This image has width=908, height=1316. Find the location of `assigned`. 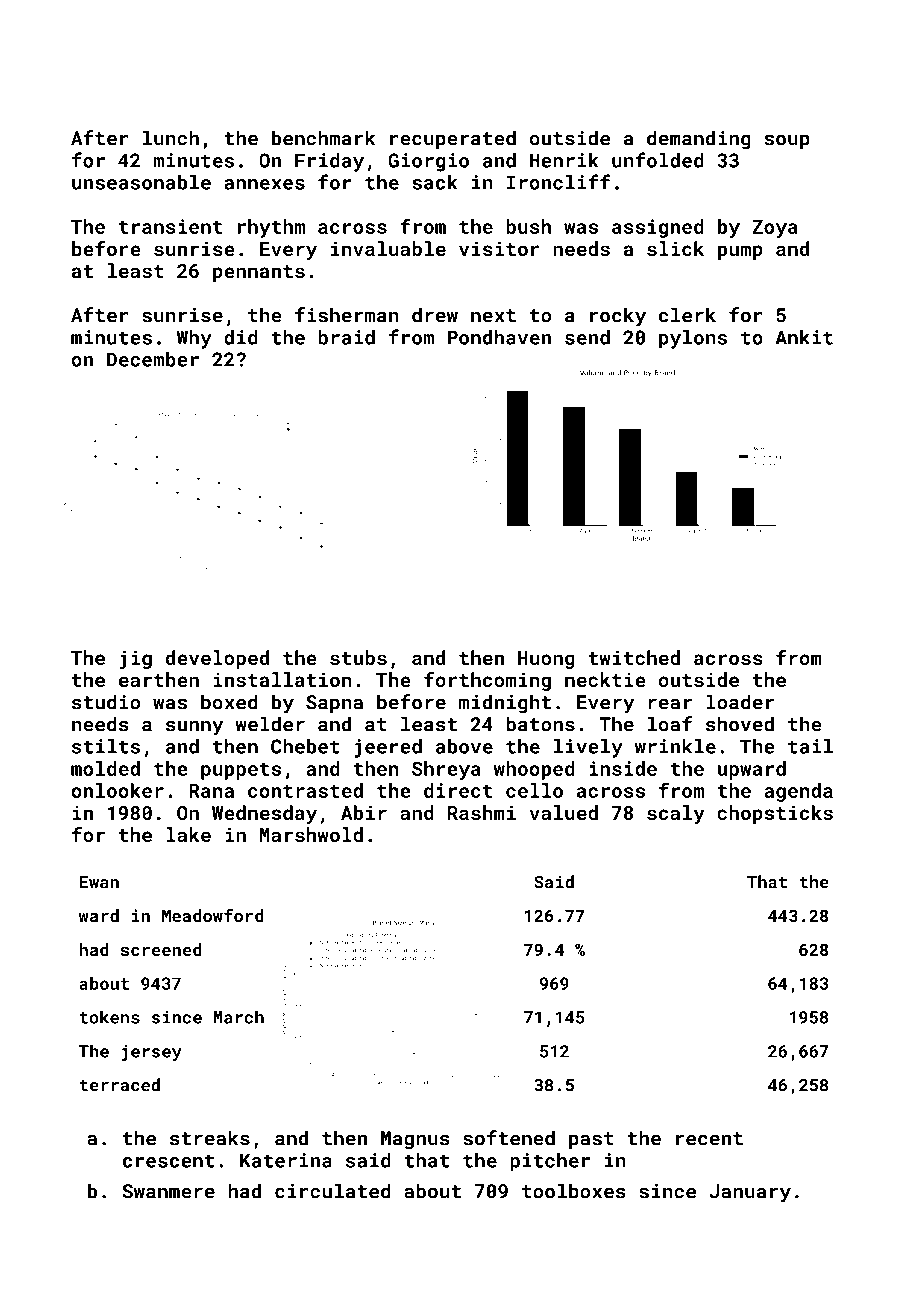

assigned is located at coordinates (658, 228).
